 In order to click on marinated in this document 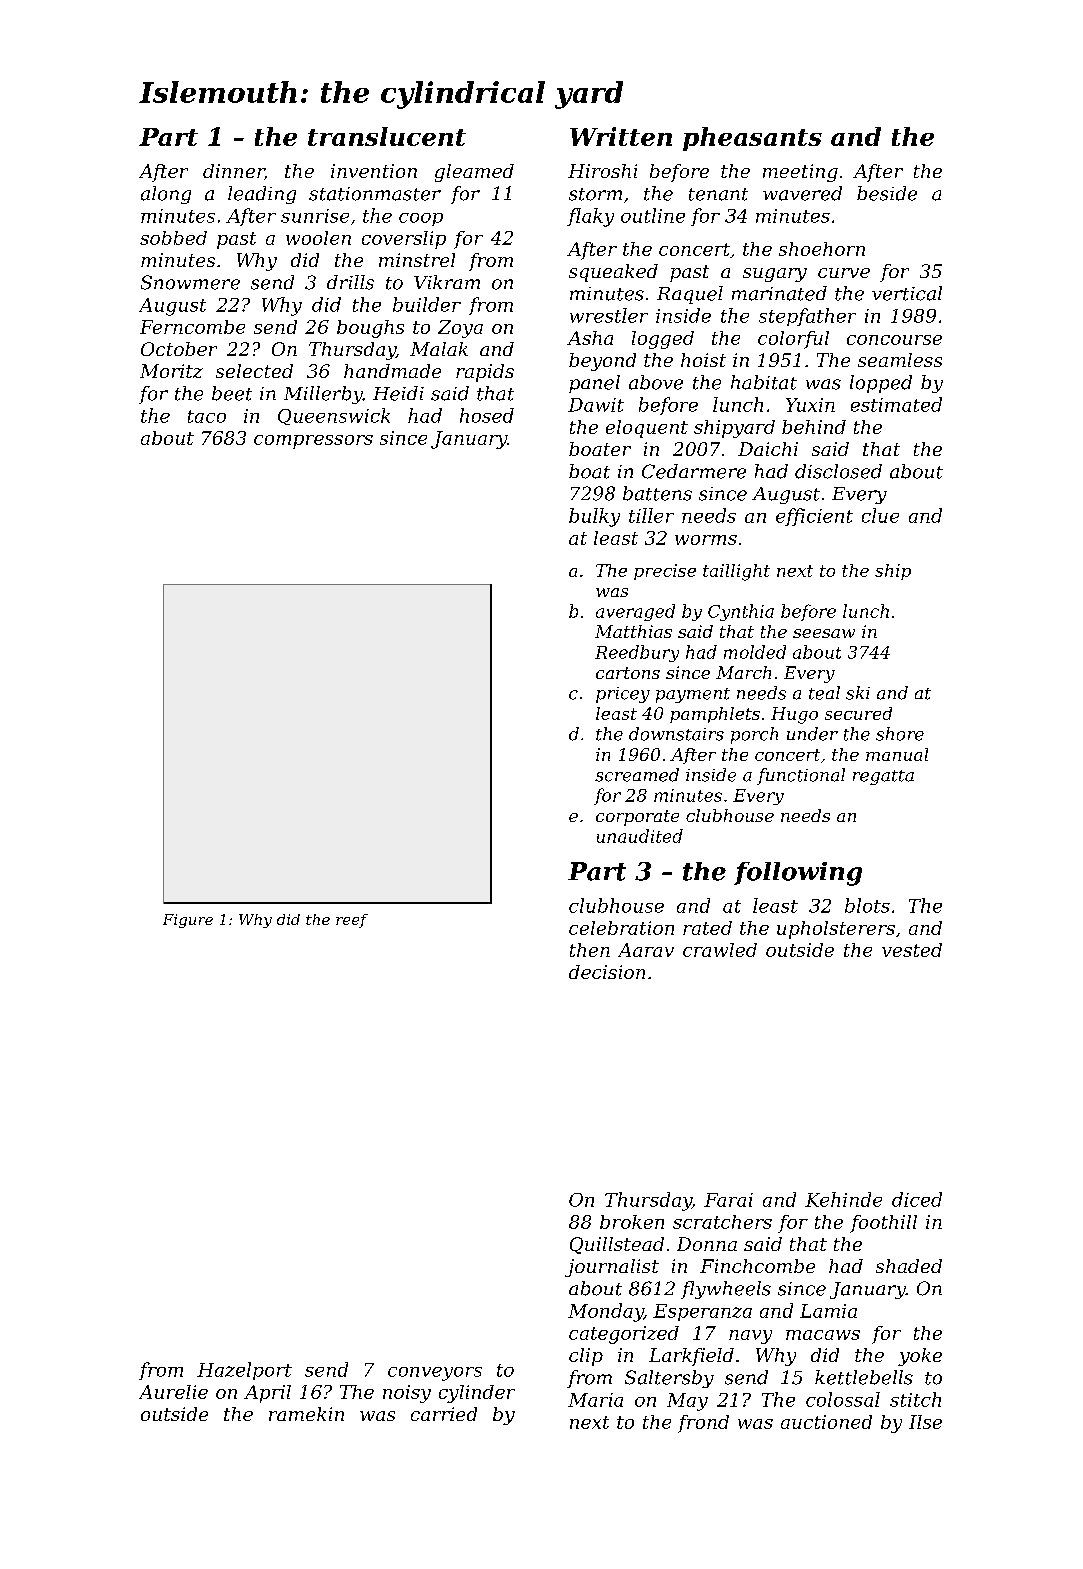, I will do `click(779, 293)`.
